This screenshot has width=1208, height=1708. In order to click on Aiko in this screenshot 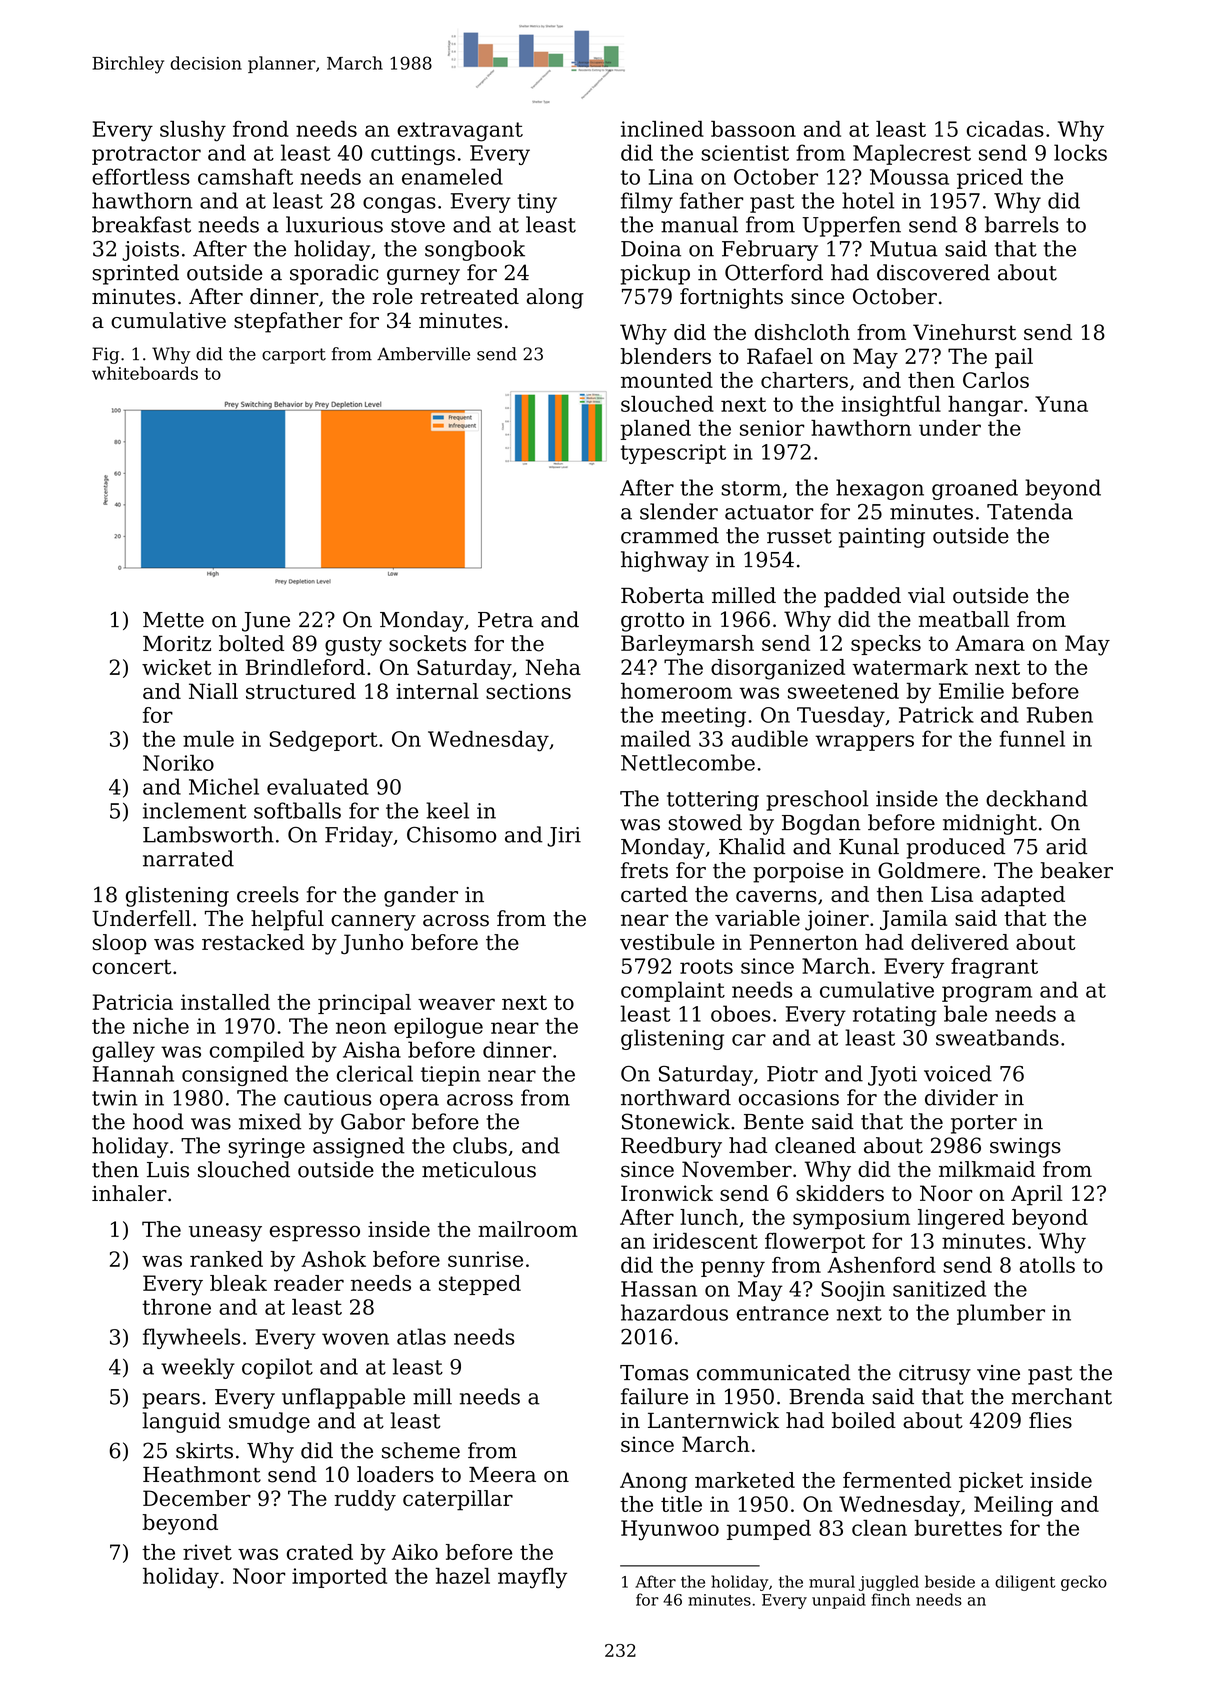, I will do `click(415, 1552)`.
